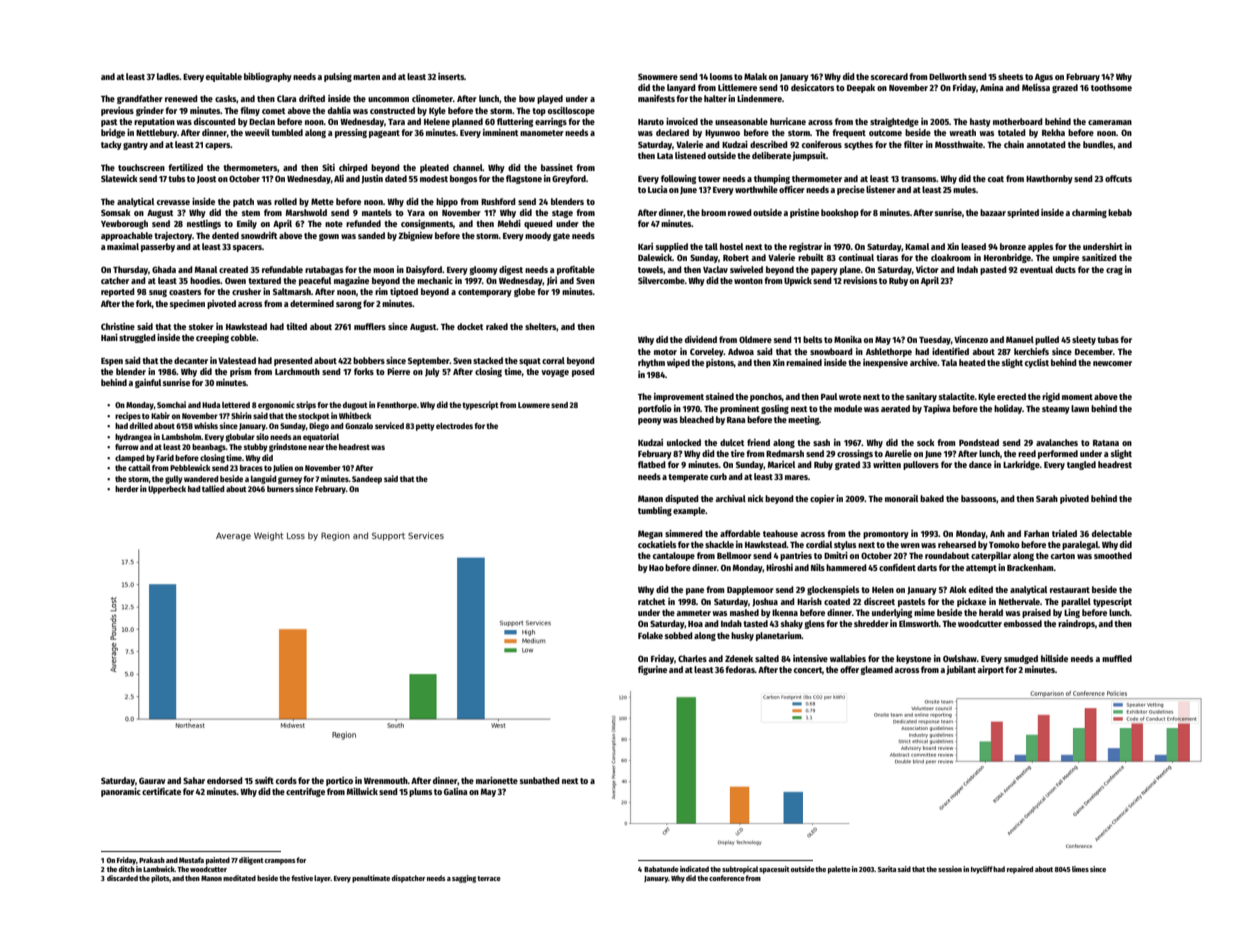 This screenshot has width=1233, height=952. What do you see at coordinates (1111, 87) in the screenshot?
I see `toothsome` at bounding box center [1111, 87].
